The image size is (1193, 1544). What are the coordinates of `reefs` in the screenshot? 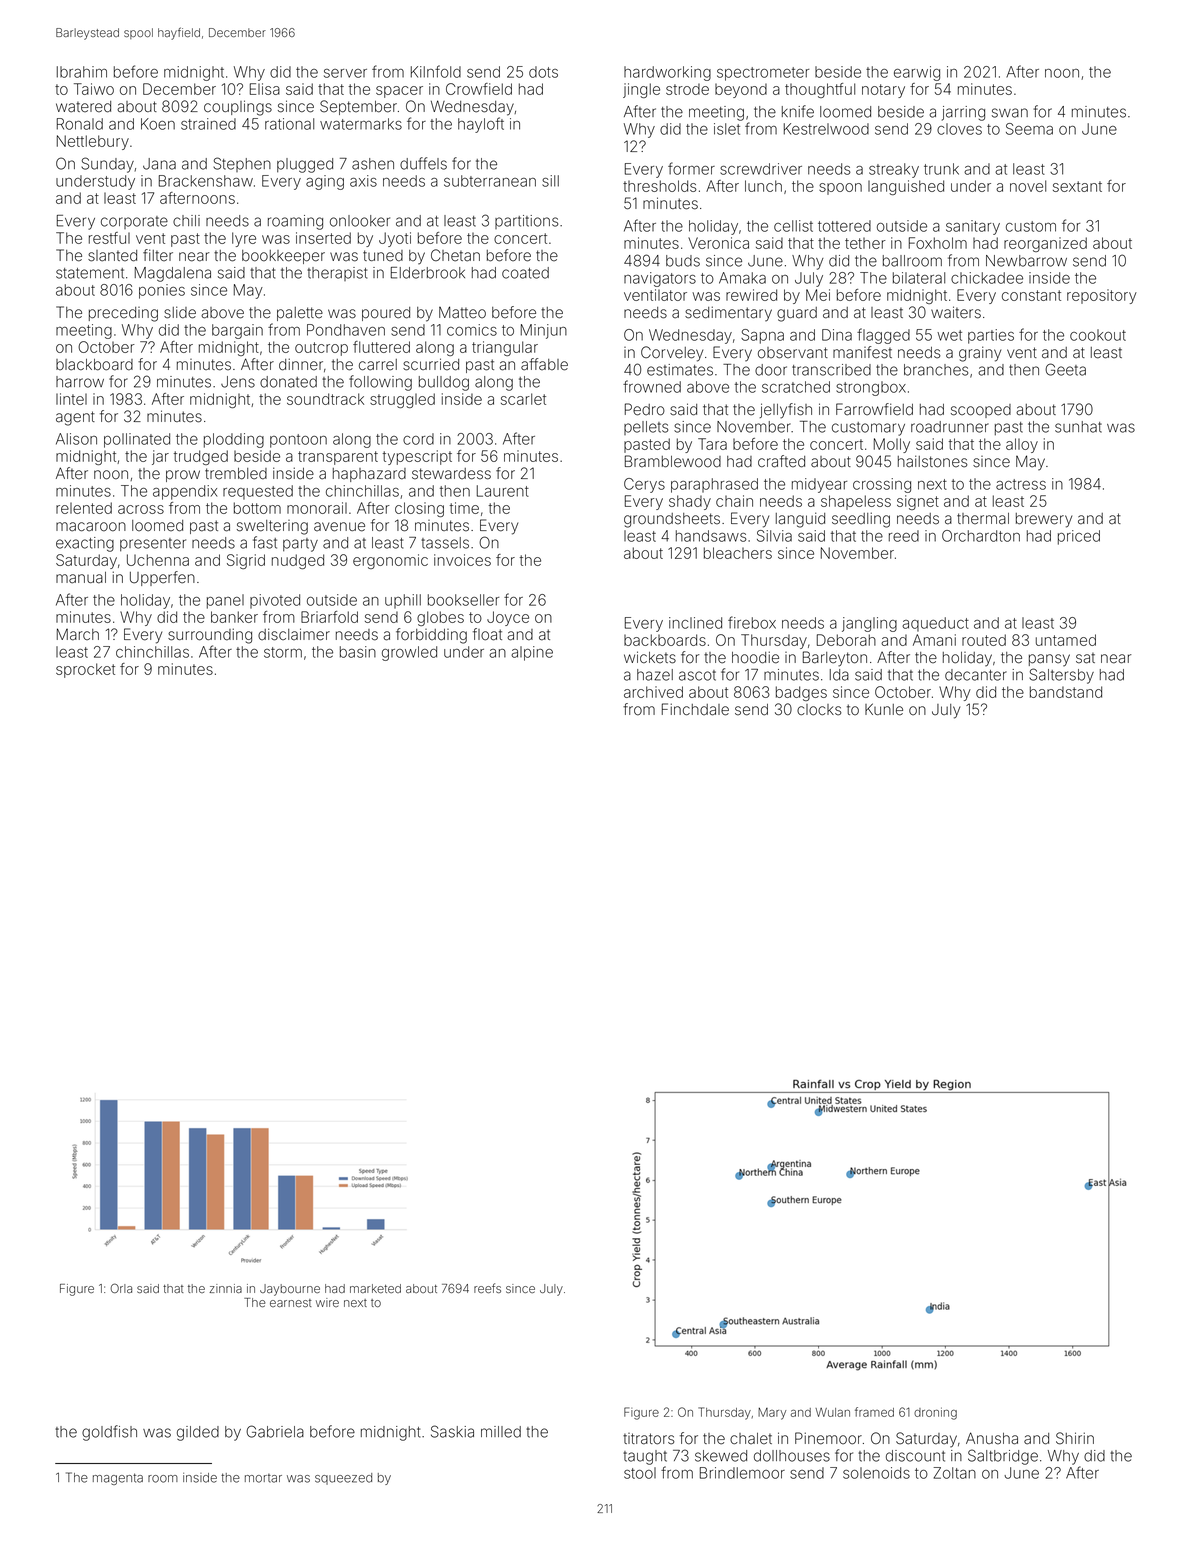 It's located at (487, 1288).
